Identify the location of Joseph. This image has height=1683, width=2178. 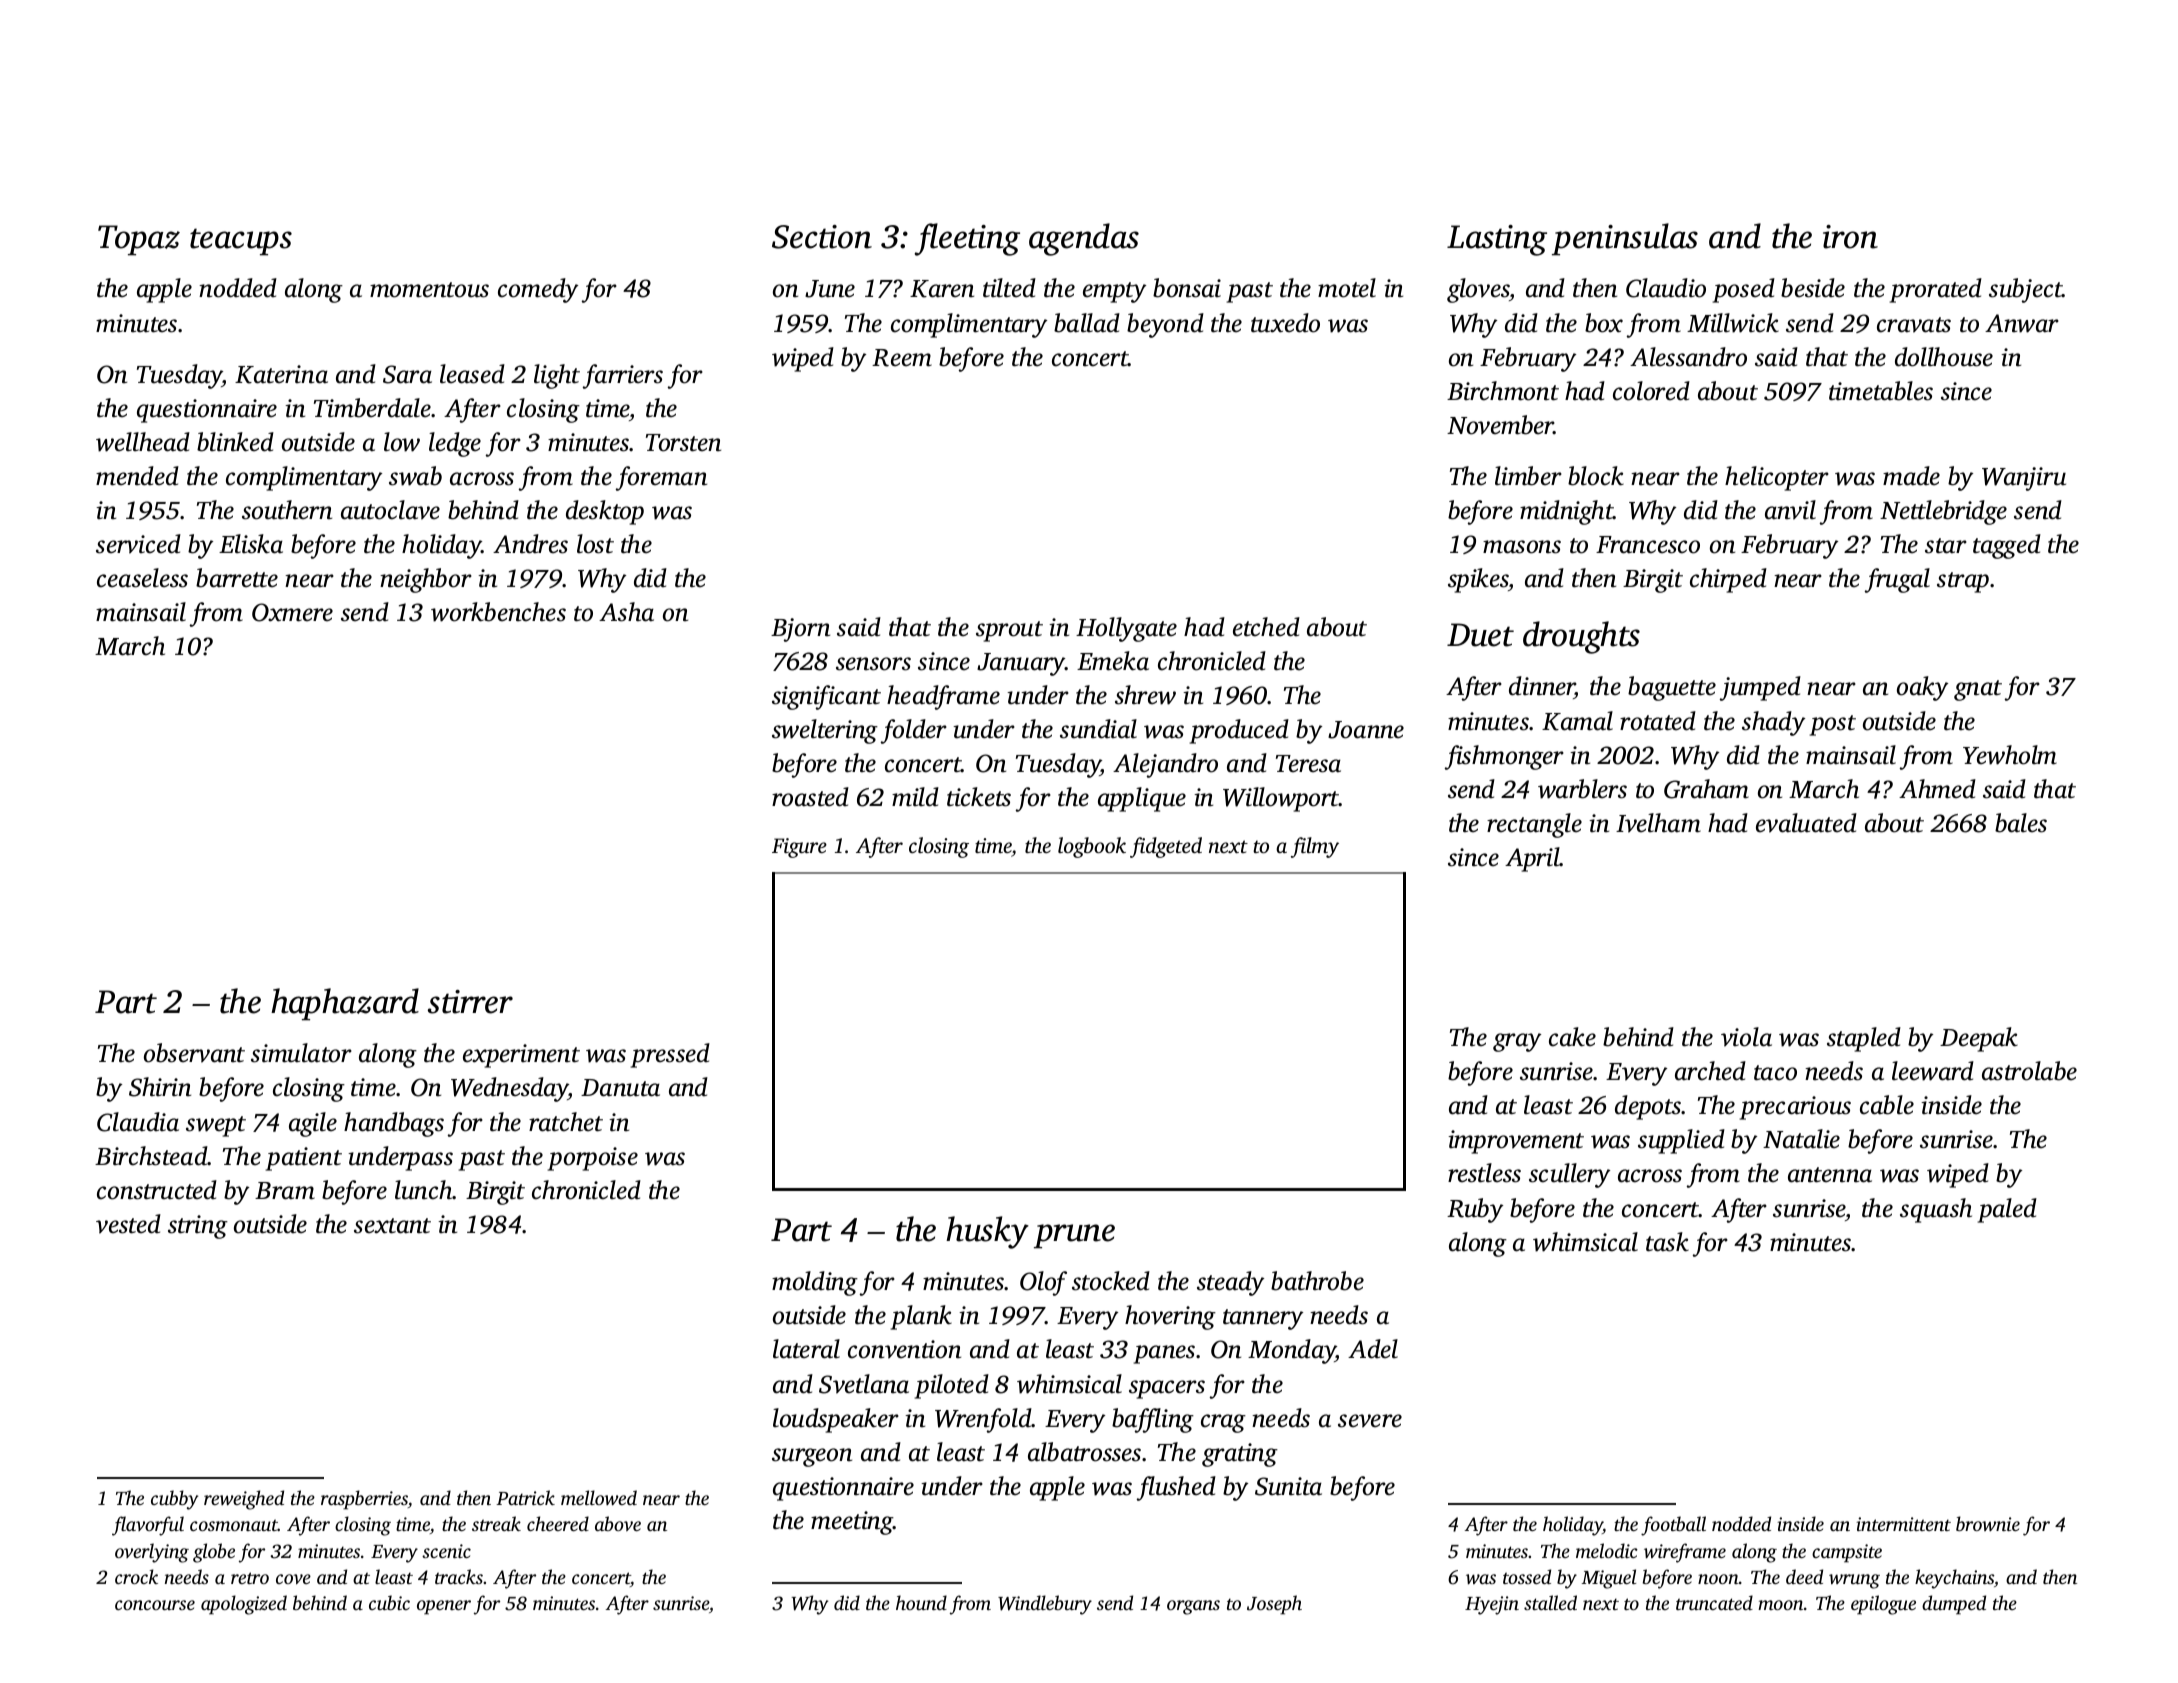
(1274, 1605).
